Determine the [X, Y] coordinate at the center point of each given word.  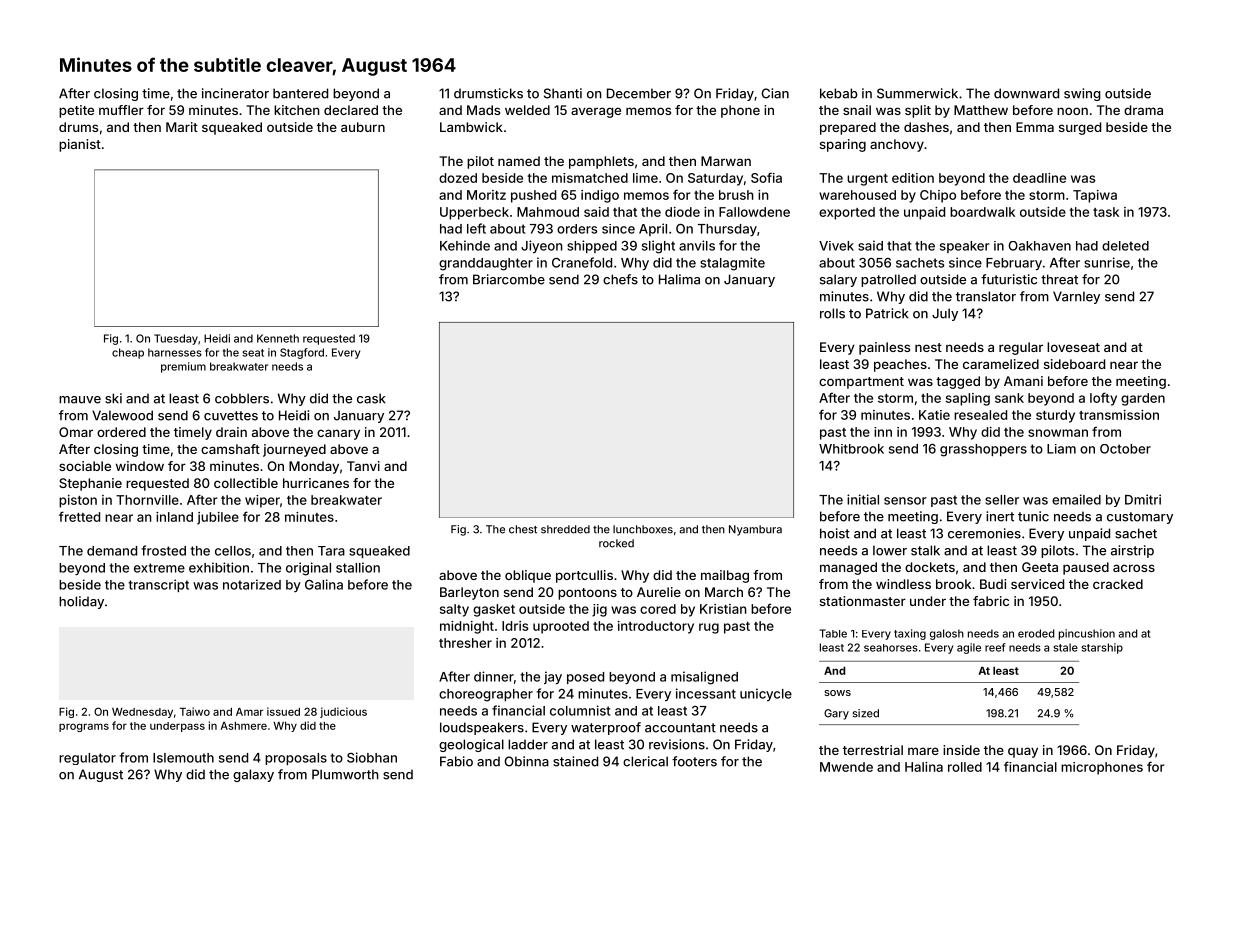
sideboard [1074, 364]
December [639, 93]
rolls [832, 313]
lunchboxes [643, 529]
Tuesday [176, 339]
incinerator [235, 93]
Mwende [846, 767]
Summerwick [917, 93]
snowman [1058, 433]
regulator [87, 759]
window [140, 466]
